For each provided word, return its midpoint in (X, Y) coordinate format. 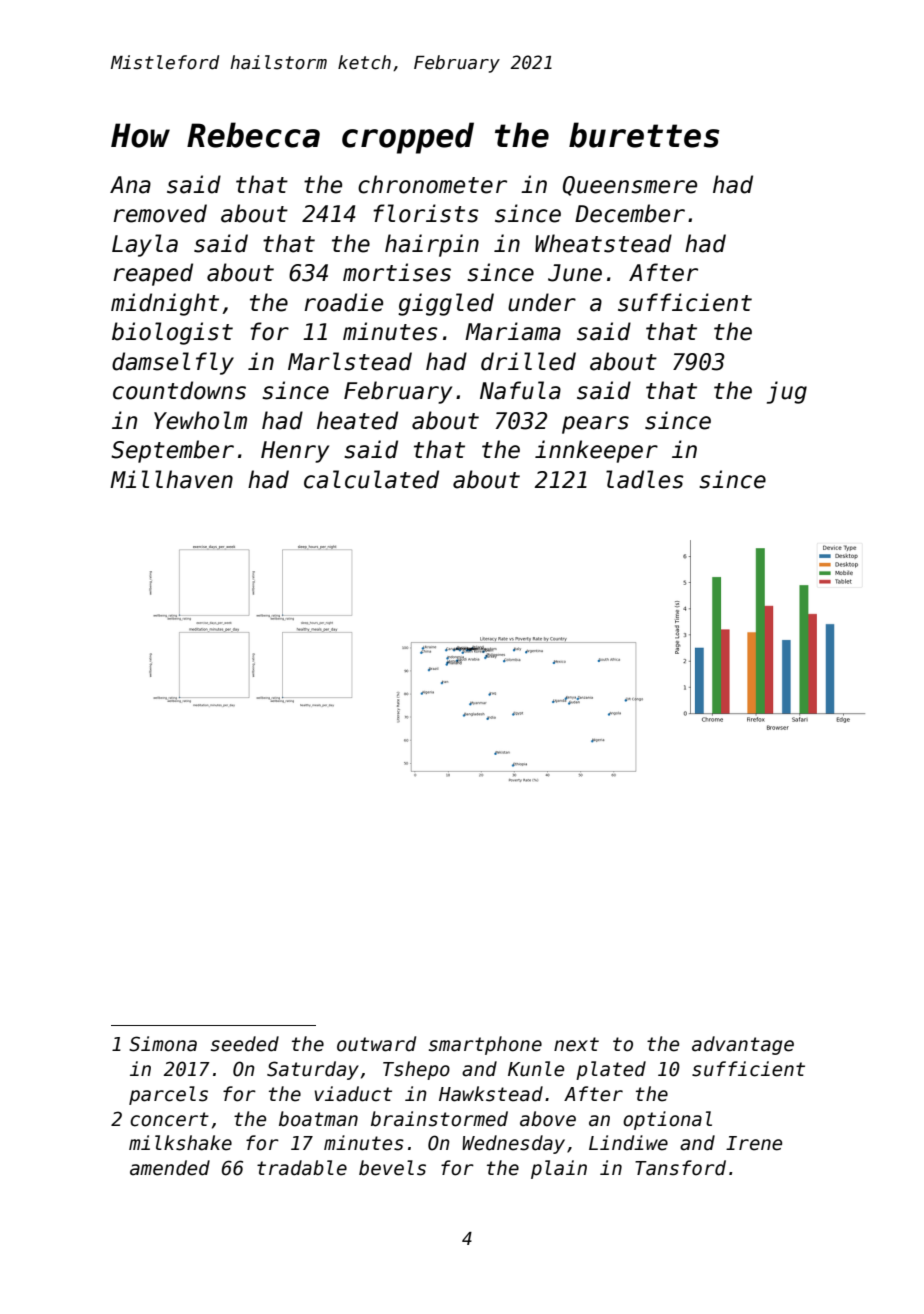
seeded (245, 1044)
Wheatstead (603, 243)
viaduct (353, 1094)
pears (595, 425)
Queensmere (630, 186)
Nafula (520, 390)
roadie (343, 302)
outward (376, 1044)
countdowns (179, 390)
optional (667, 1120)
